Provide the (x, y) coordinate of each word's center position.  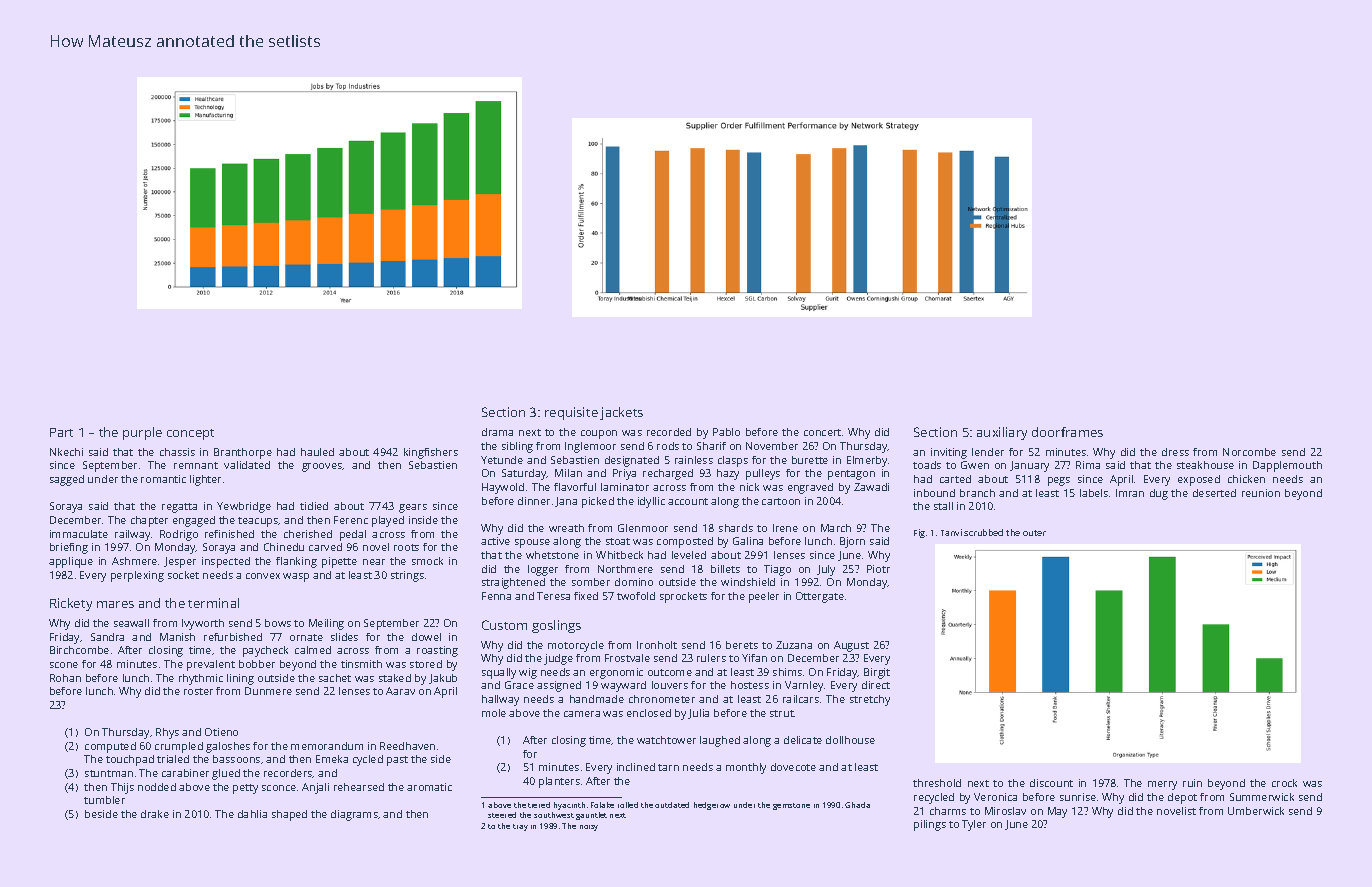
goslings (556, 626)
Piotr (878, 569)
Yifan (754, 658)
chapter (149, 521)
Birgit (877, 673)
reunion (1261, 493)
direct (876, 685)
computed (110, 747)
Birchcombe (79, 650)
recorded (669, 432)
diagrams (354, 815)
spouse (532, 543)
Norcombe (1249, 452)
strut (782, 713)
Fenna (496, 596)
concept (190, 434)
